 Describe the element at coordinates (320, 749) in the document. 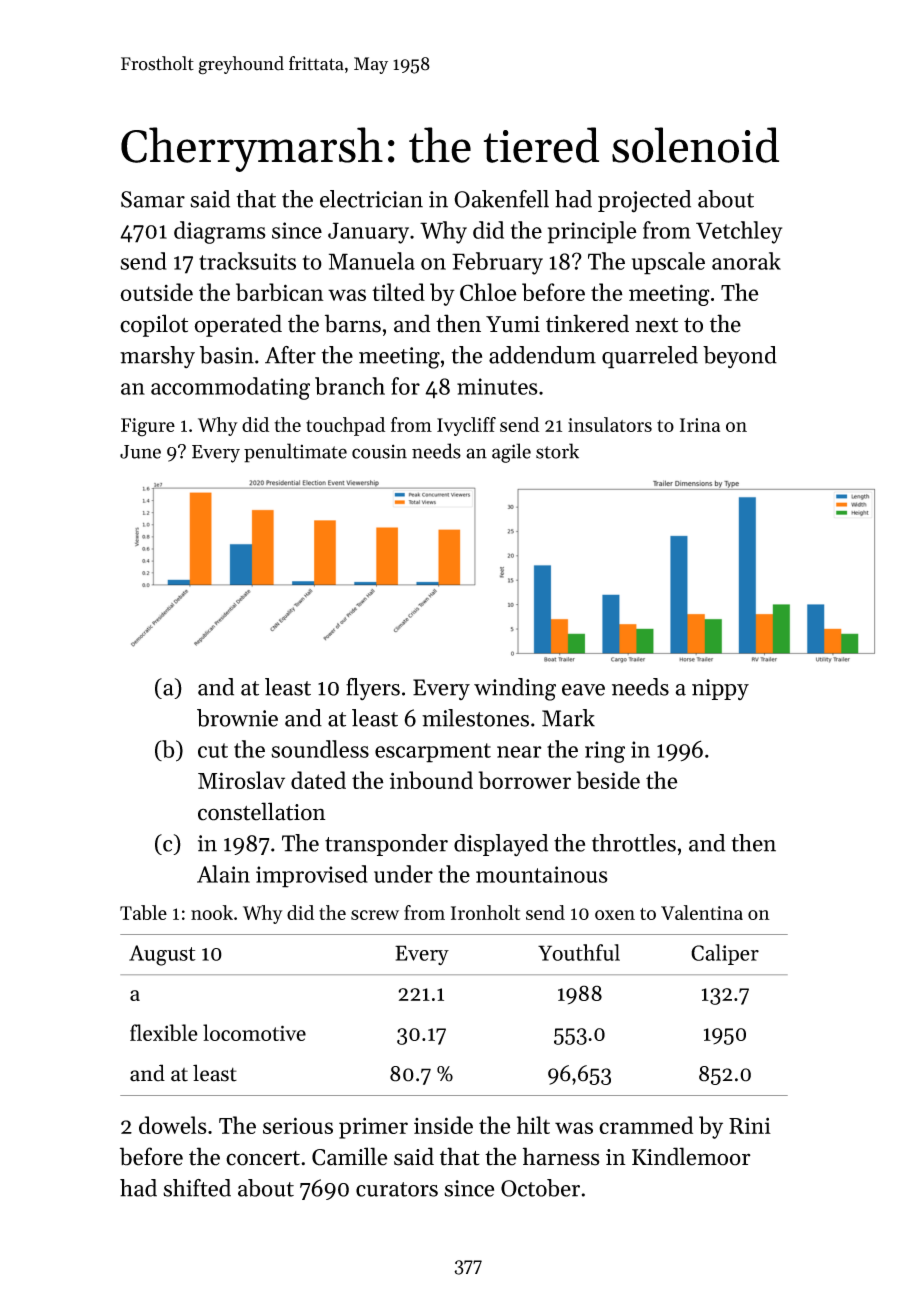

I see `soundless` at that location.
